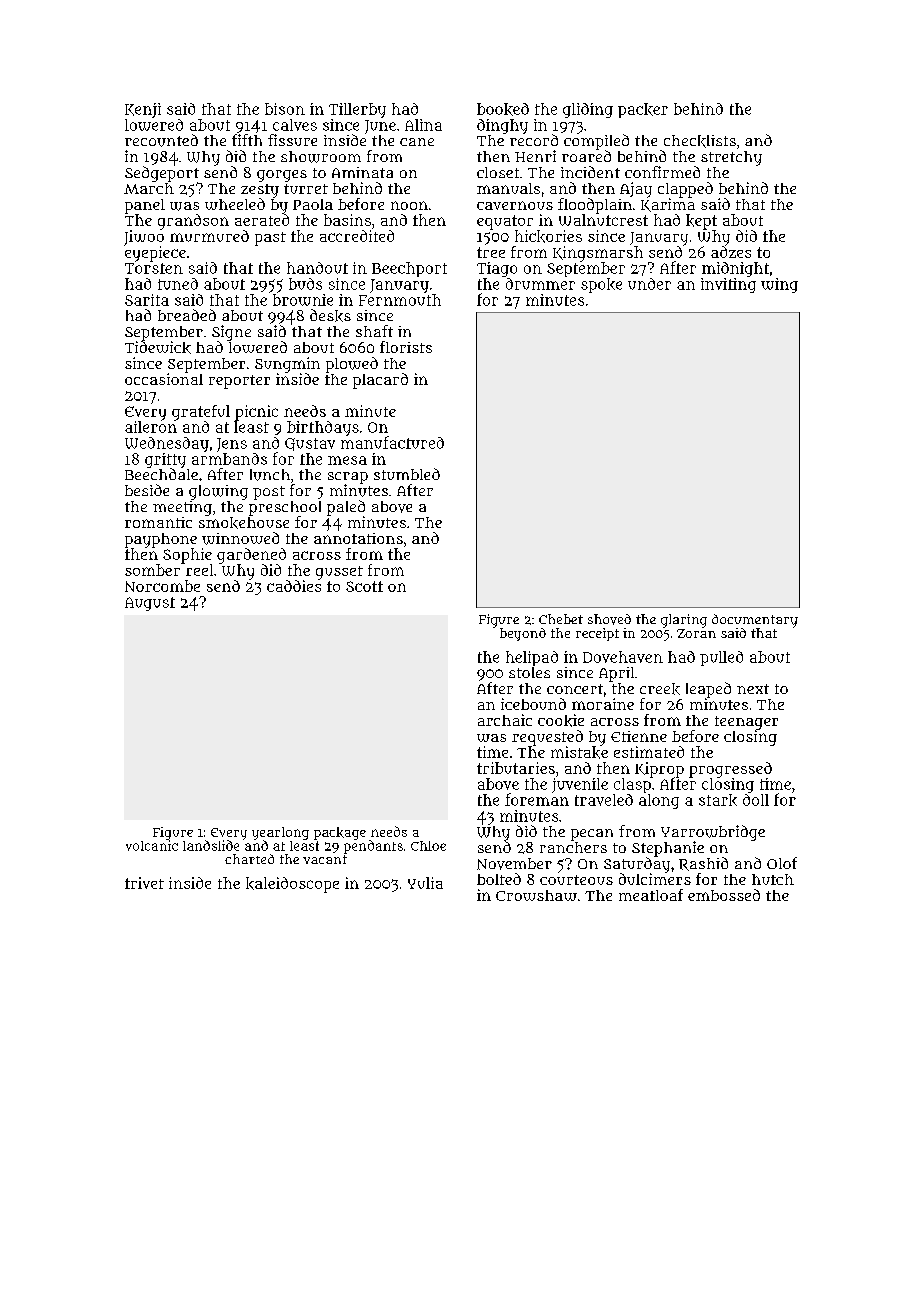  Describe the element at coordinates (292, 885) in the screenshot. I see `kaleidoscope` at that location.
